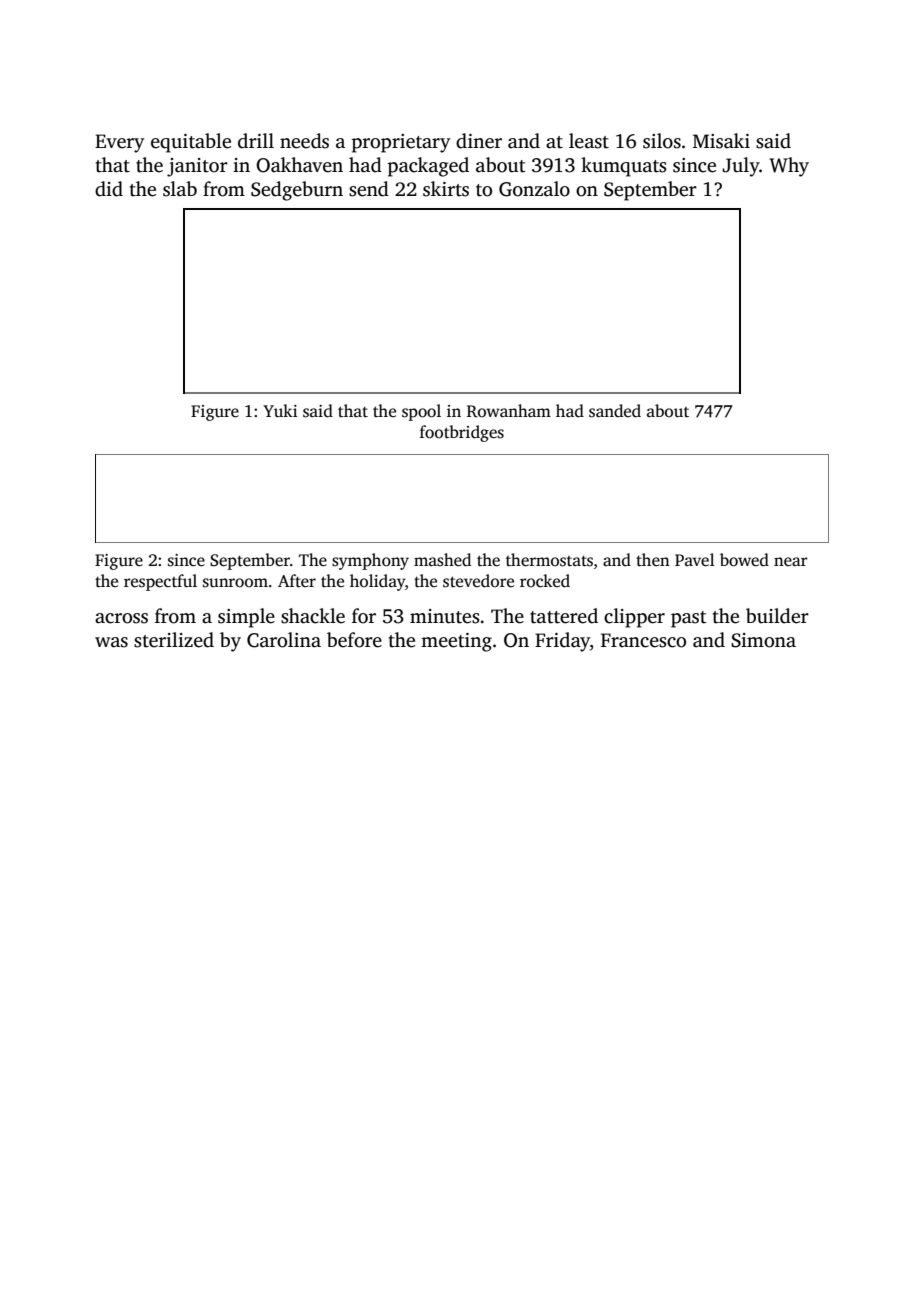  What do you see at coordinates (744, 560) in the image?
I see `bowed` at bounding box center [744, 560].
